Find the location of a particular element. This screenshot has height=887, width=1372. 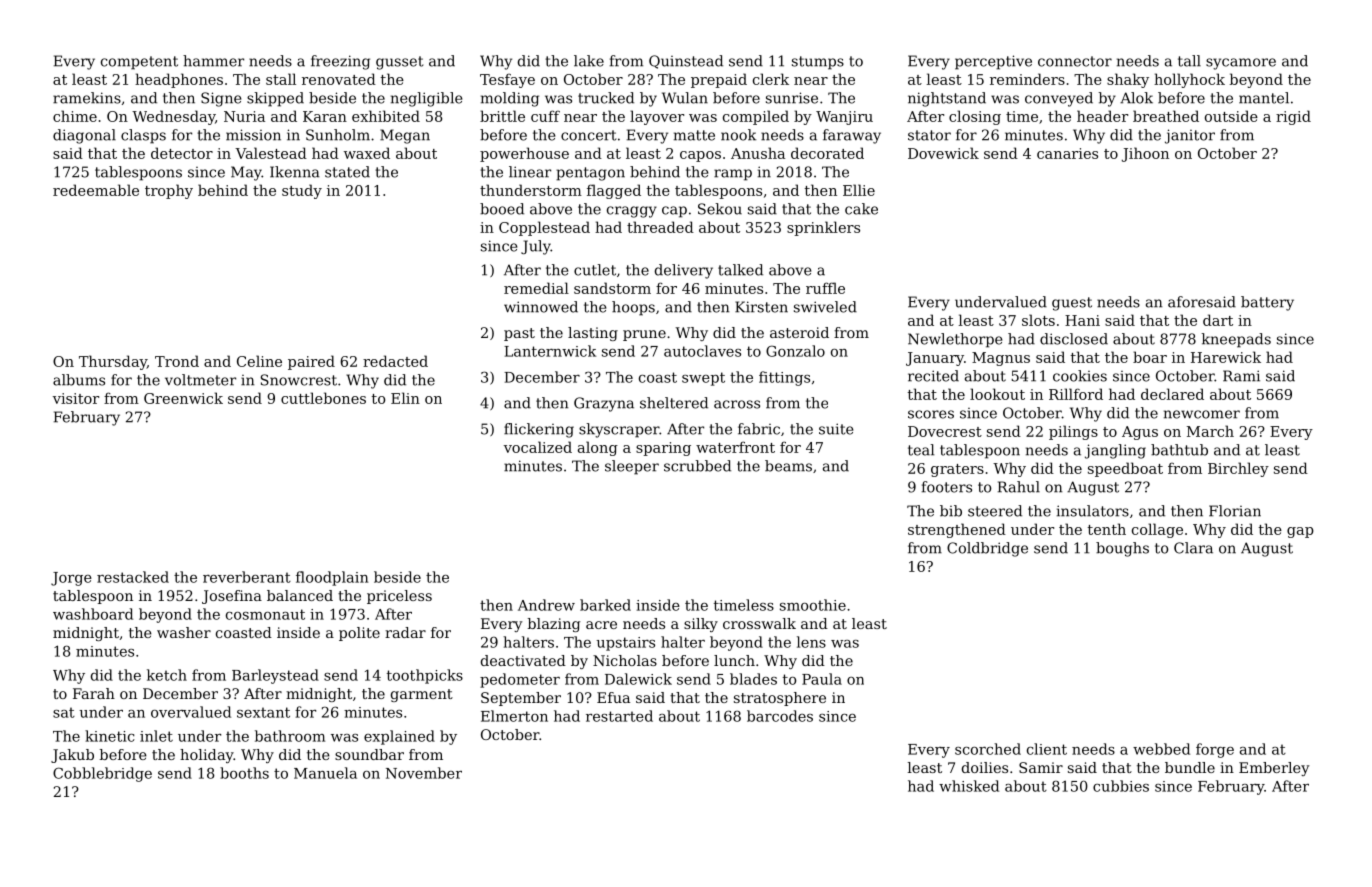

asteroid is located at coordinates (799, 332).
